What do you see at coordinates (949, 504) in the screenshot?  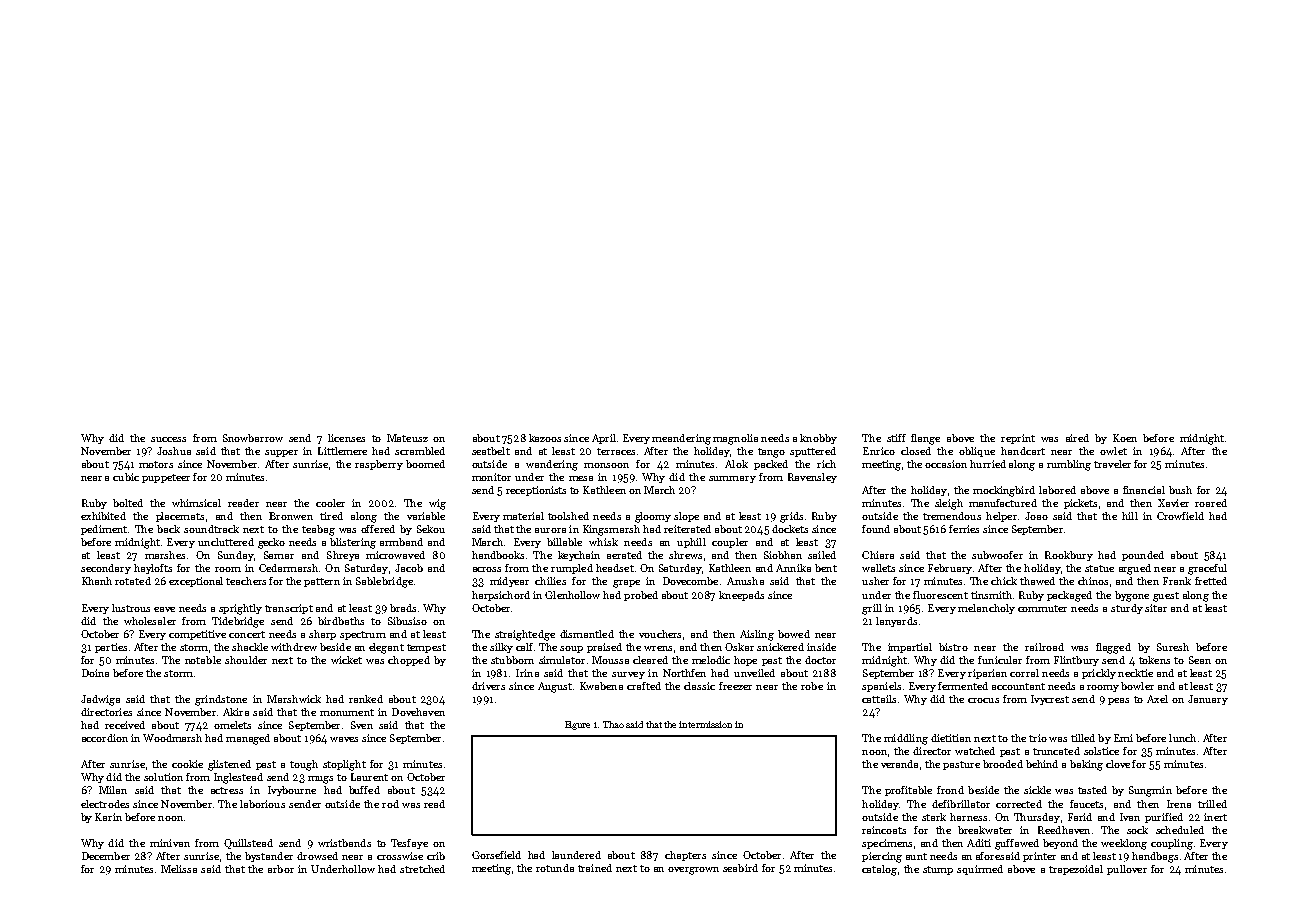 I see `sleigh` at bounding box center [949, 504].
